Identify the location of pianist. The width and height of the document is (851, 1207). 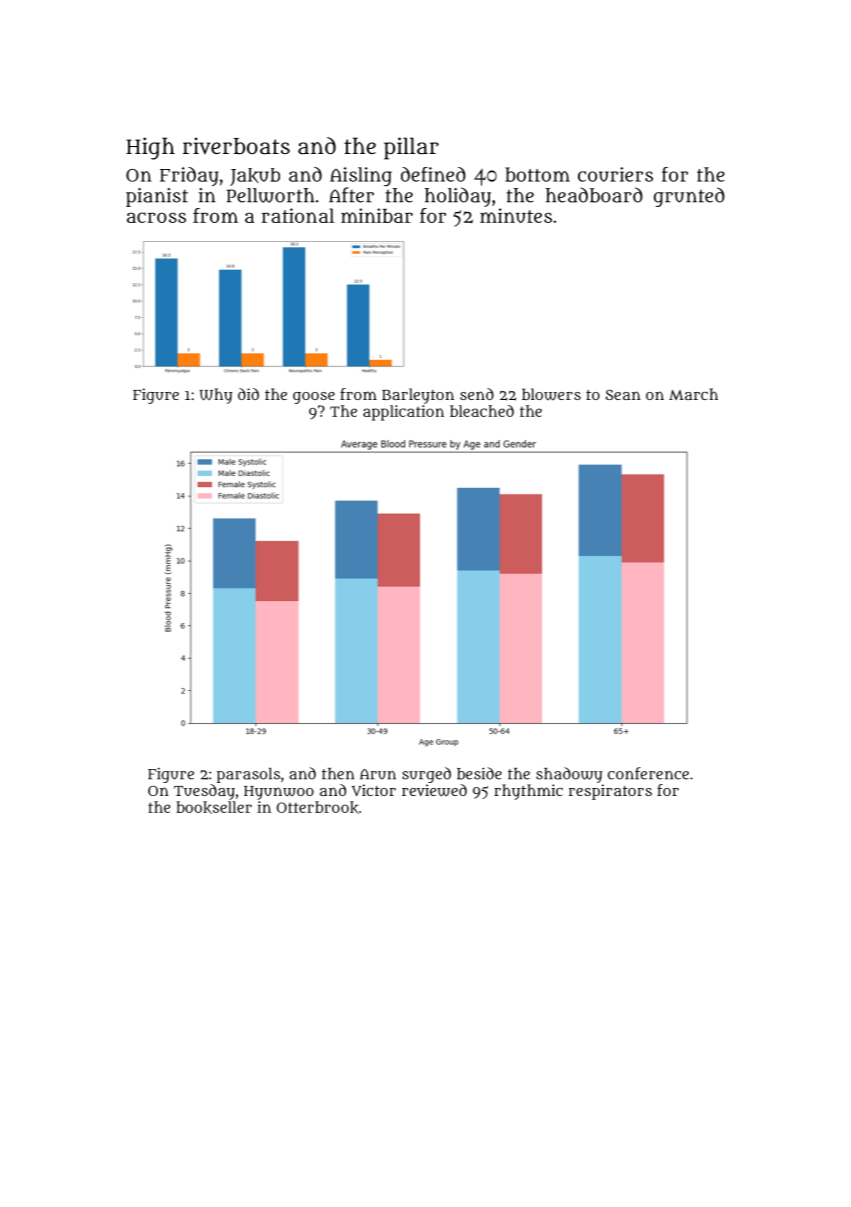
(157, 197).
